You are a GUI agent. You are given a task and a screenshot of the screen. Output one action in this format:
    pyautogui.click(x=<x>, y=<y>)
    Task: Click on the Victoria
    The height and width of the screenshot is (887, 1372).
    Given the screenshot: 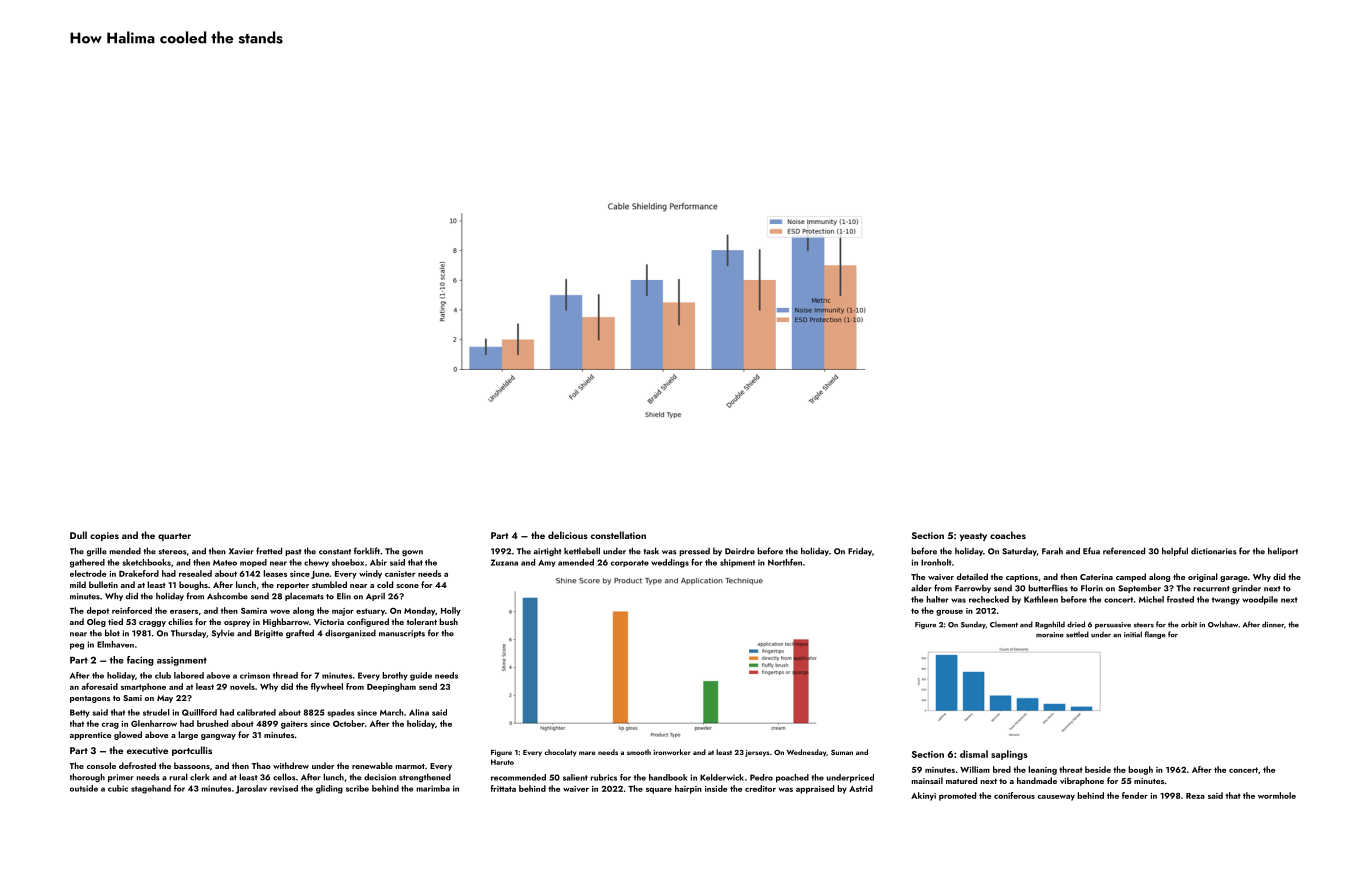 What is the action you would take?
    pyautogui.click(x=329, y=622)
